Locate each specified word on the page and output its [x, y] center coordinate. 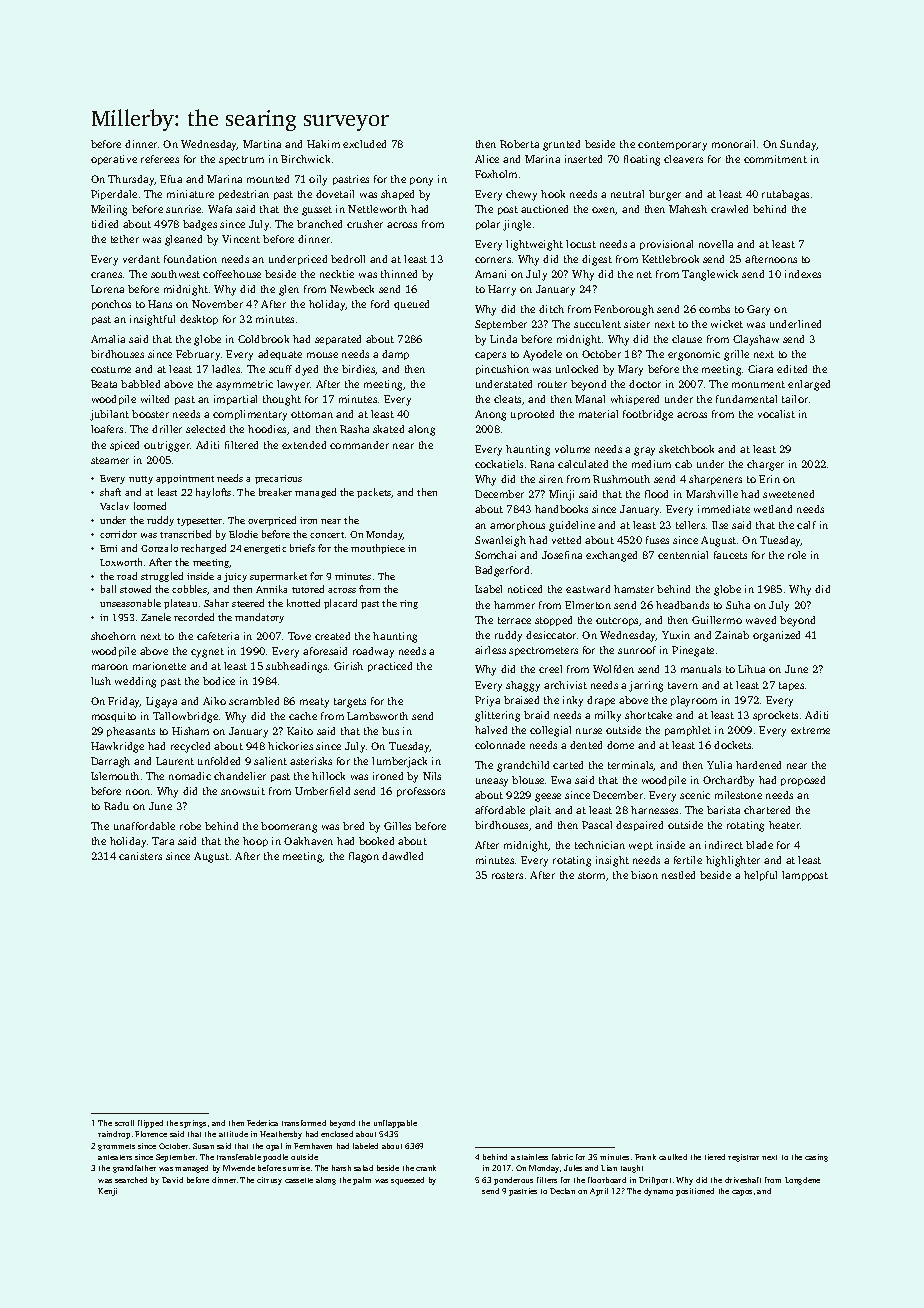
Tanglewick [710, 275]
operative [114, 160]
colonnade [500, 745]
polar [488, 225]
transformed [304, 1123]
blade [759, 845]
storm [591, 875]
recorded [194, 617]
